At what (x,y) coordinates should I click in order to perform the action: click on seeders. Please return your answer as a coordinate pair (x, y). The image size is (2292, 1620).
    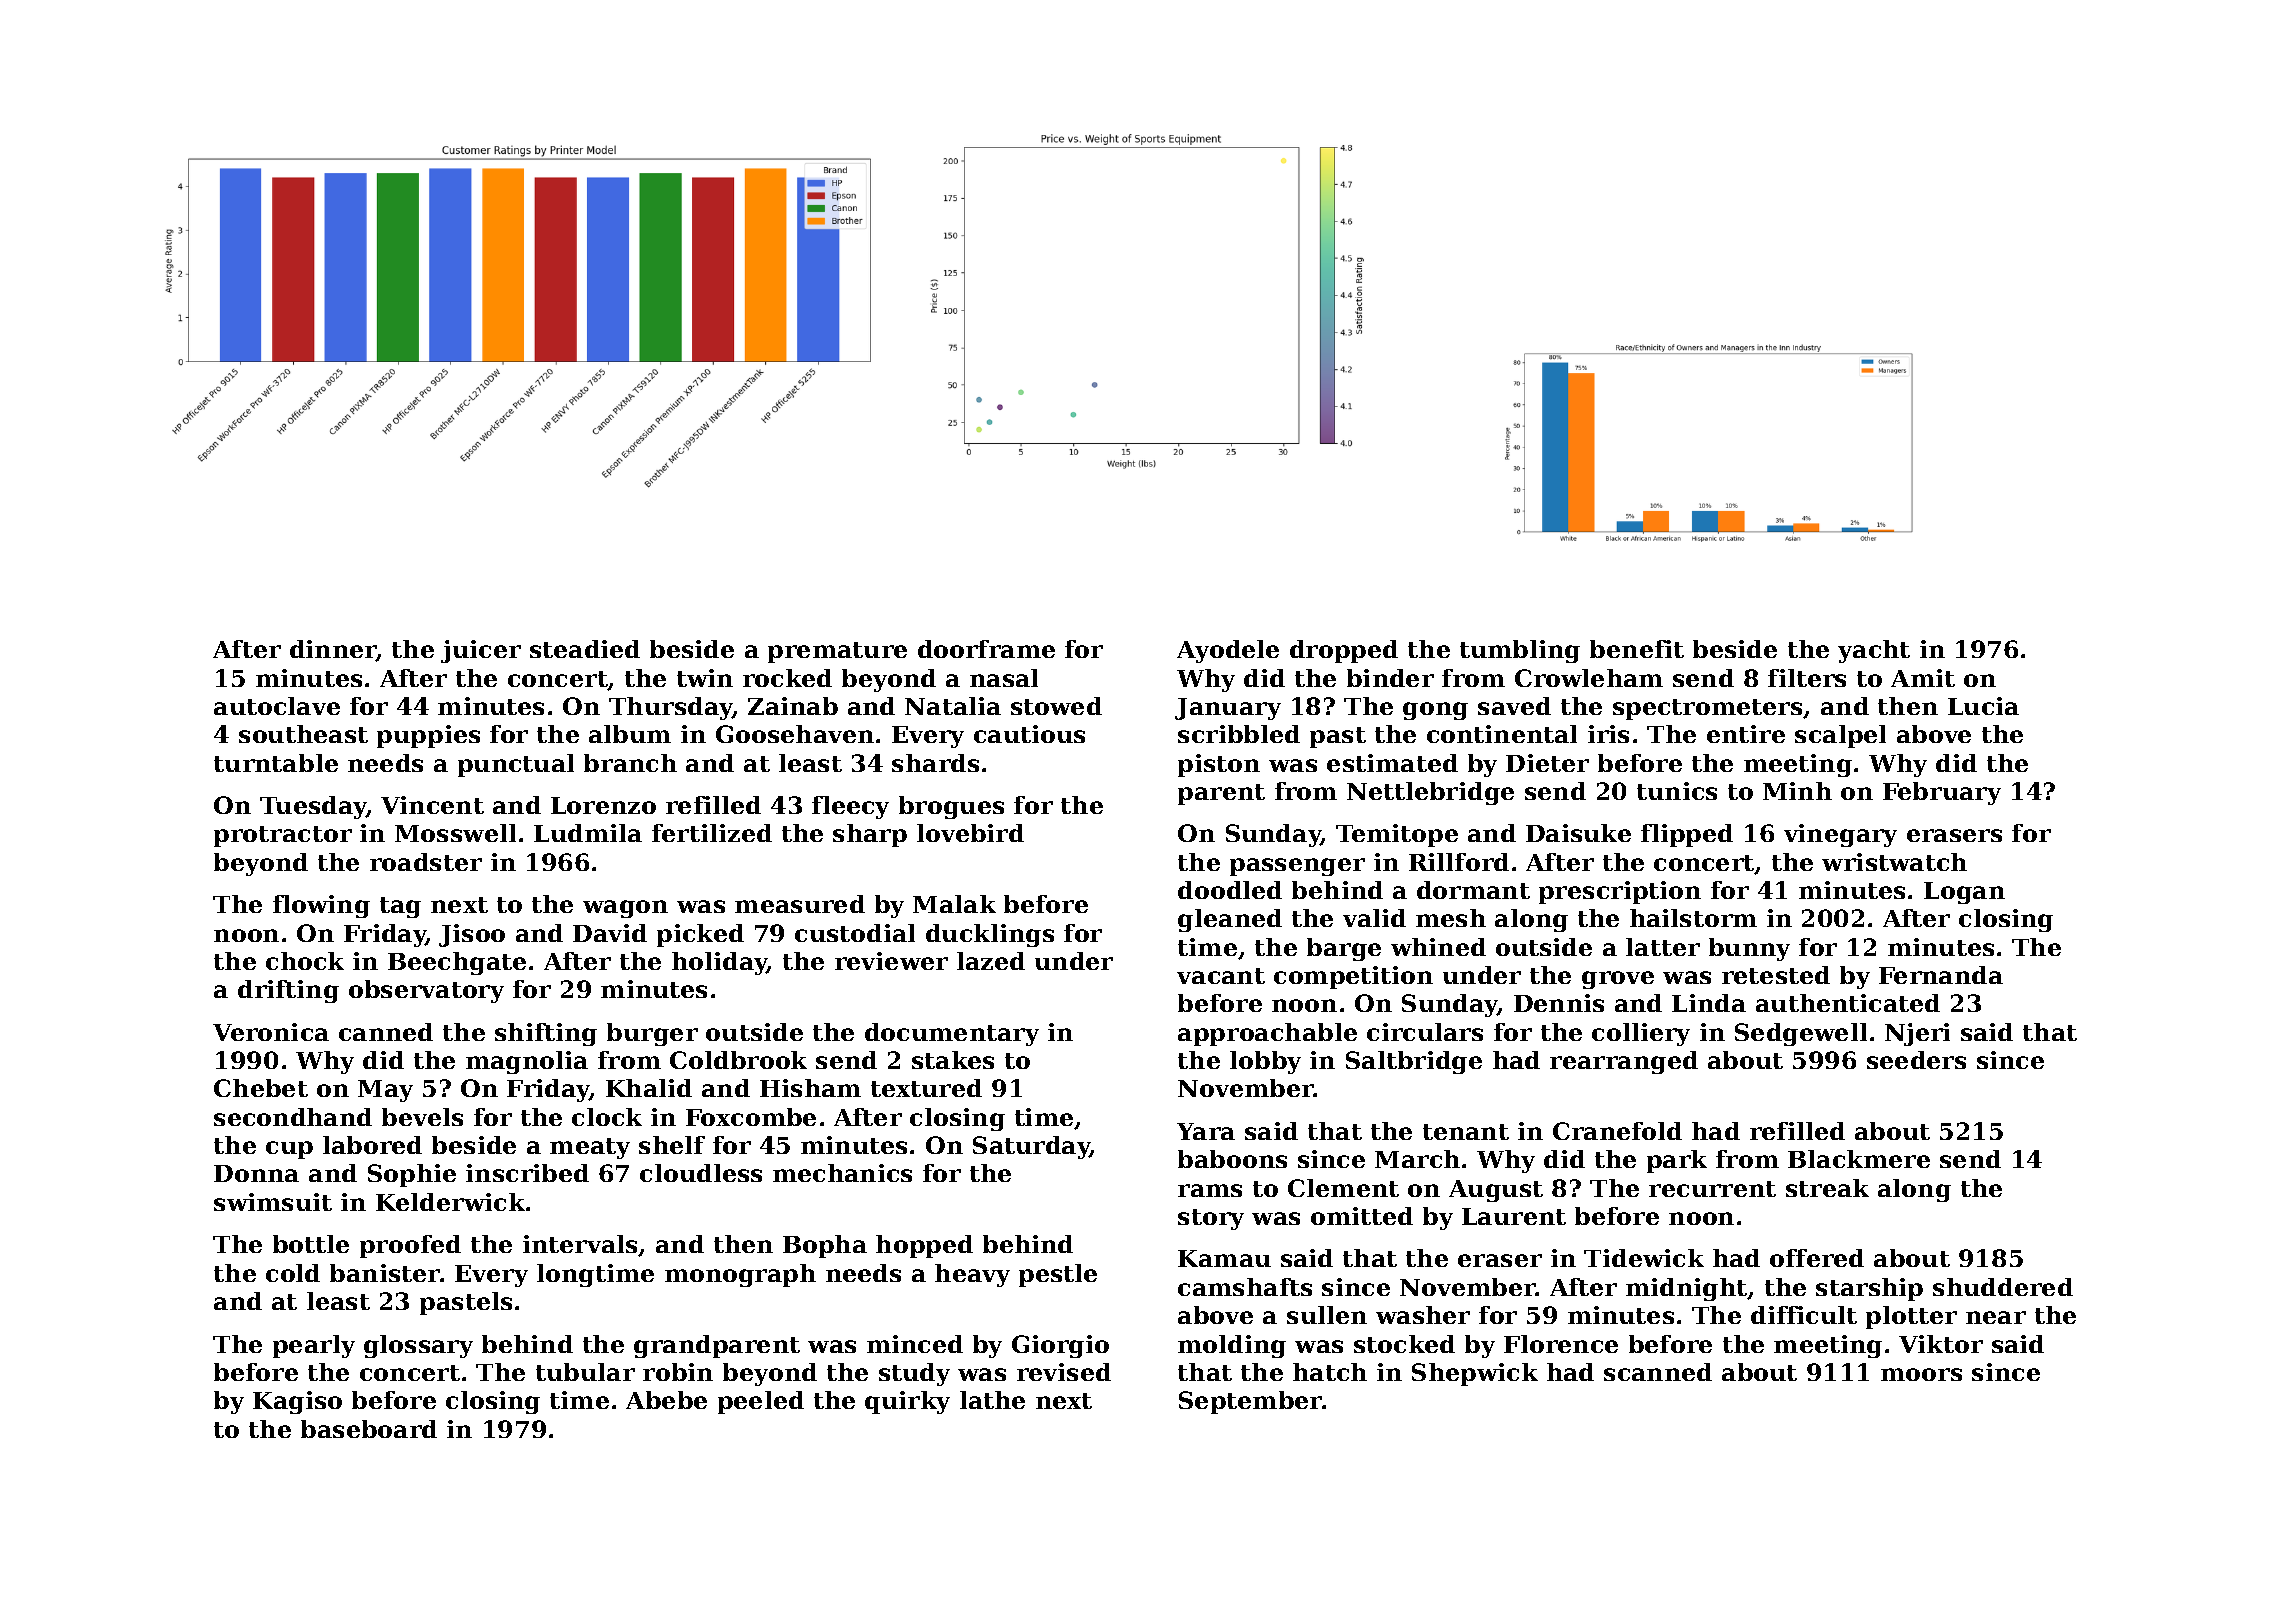
    Looking at the image, I should click on (1916, 1060).
